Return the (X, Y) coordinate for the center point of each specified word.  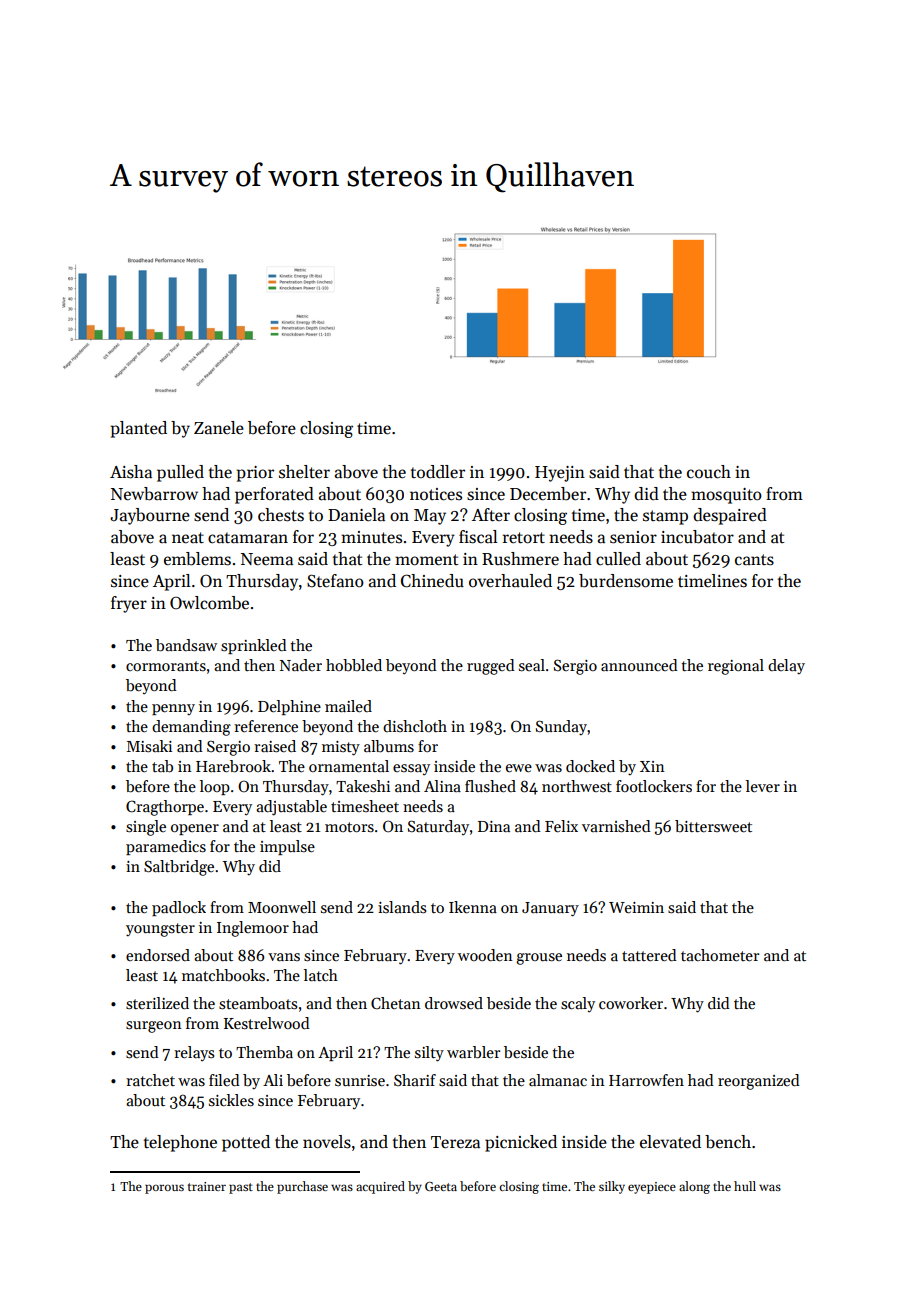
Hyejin (560, 474)
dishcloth (415, 726)
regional (736, 667)
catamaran (248, 538)
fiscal (478, 537)
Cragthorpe (165, 808)
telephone (180, 1143)
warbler (473, 1052)
